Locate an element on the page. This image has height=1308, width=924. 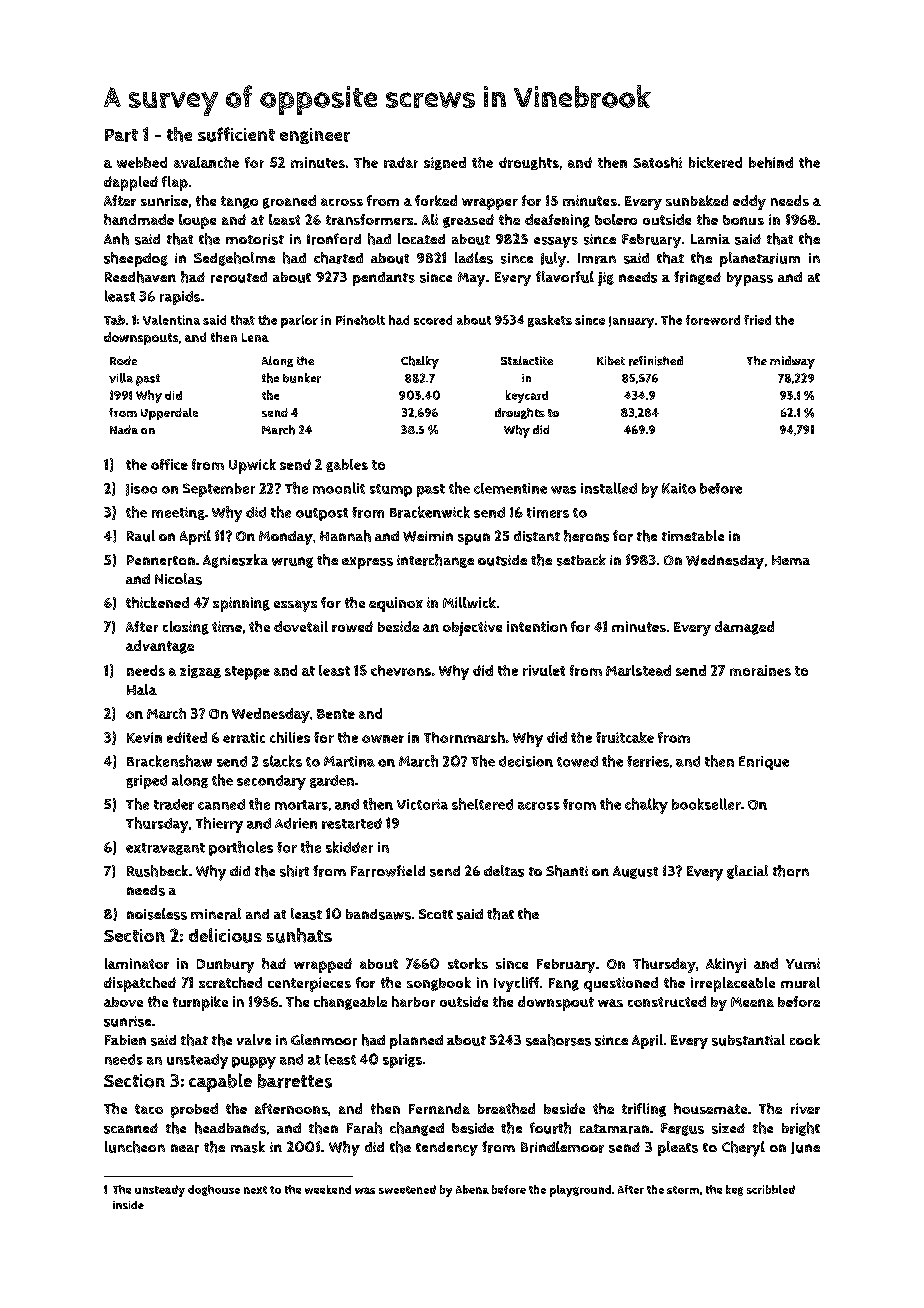
Valentina is located at coordinates (171, 320).
